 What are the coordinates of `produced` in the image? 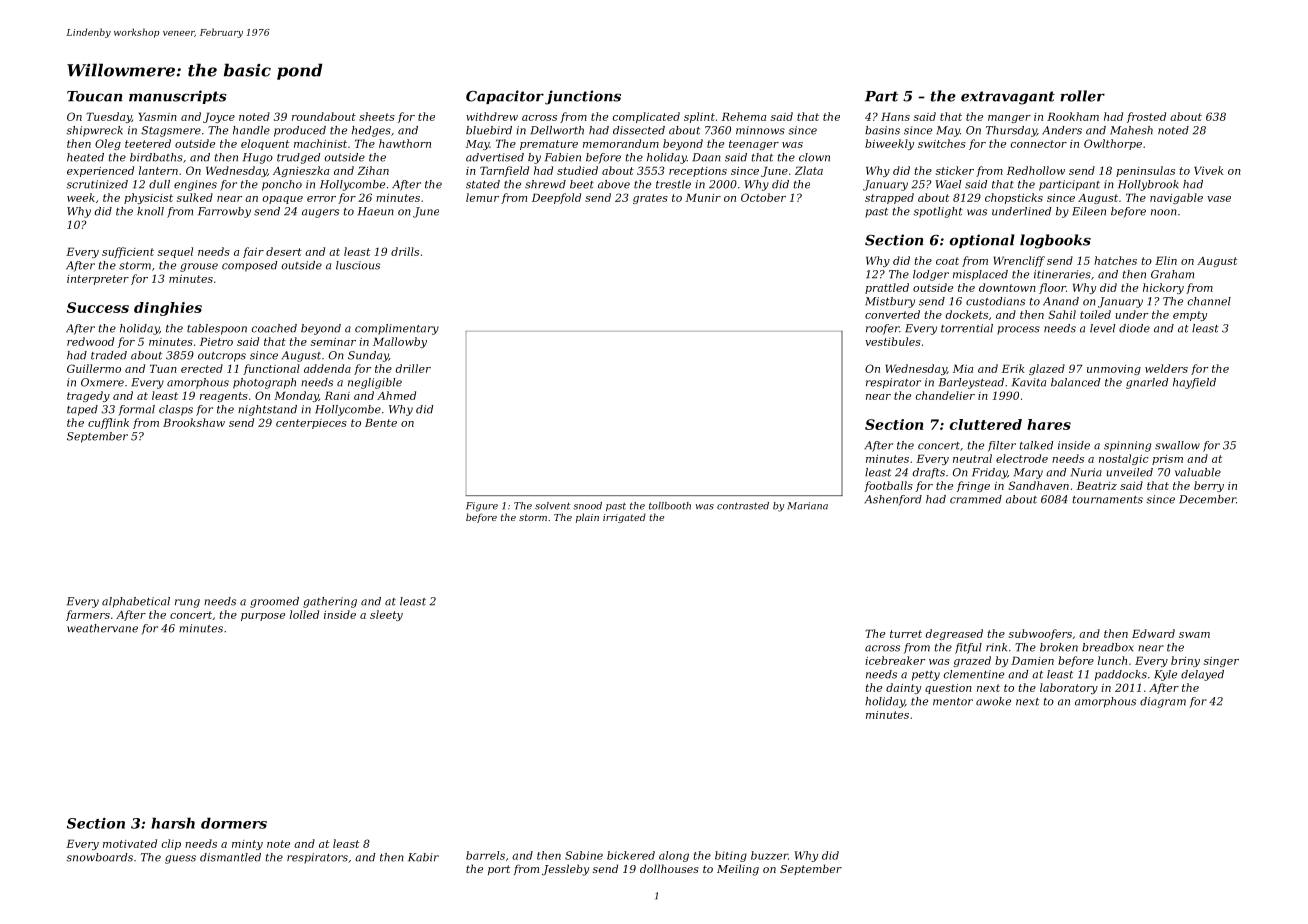 It's located at (300, 131).
